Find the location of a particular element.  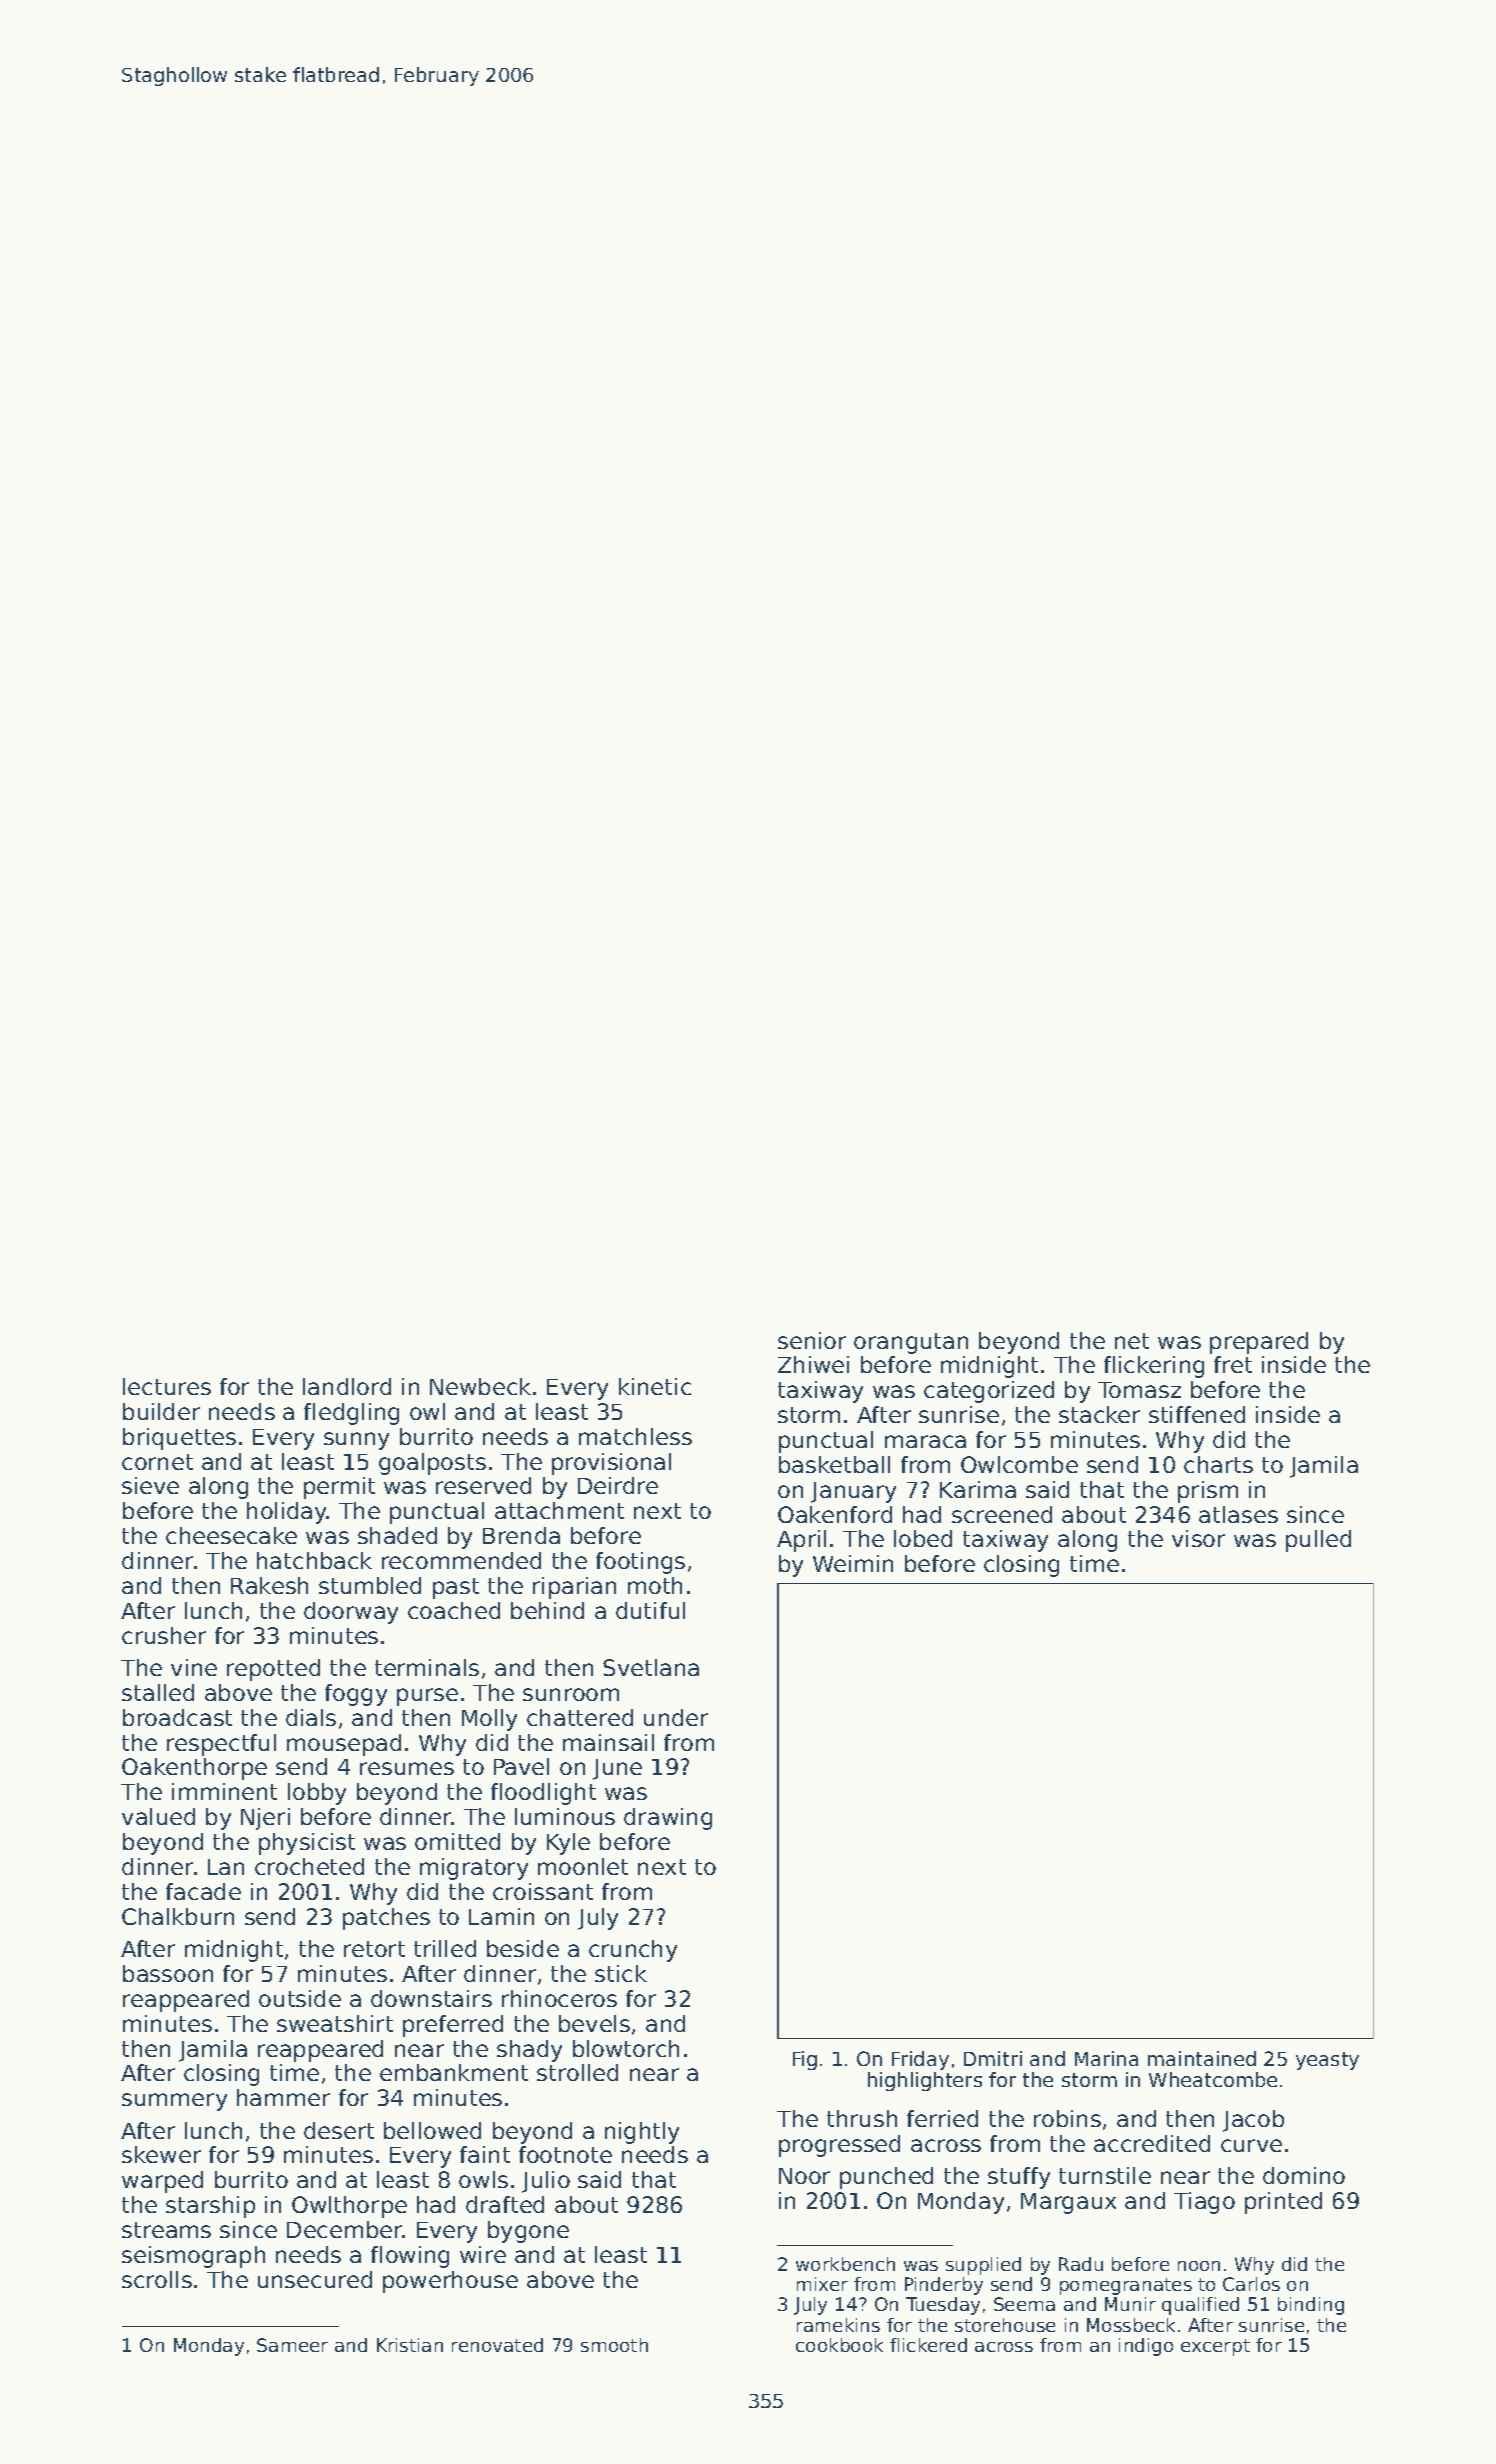

landlord is located at coordinates (347, 1386).
